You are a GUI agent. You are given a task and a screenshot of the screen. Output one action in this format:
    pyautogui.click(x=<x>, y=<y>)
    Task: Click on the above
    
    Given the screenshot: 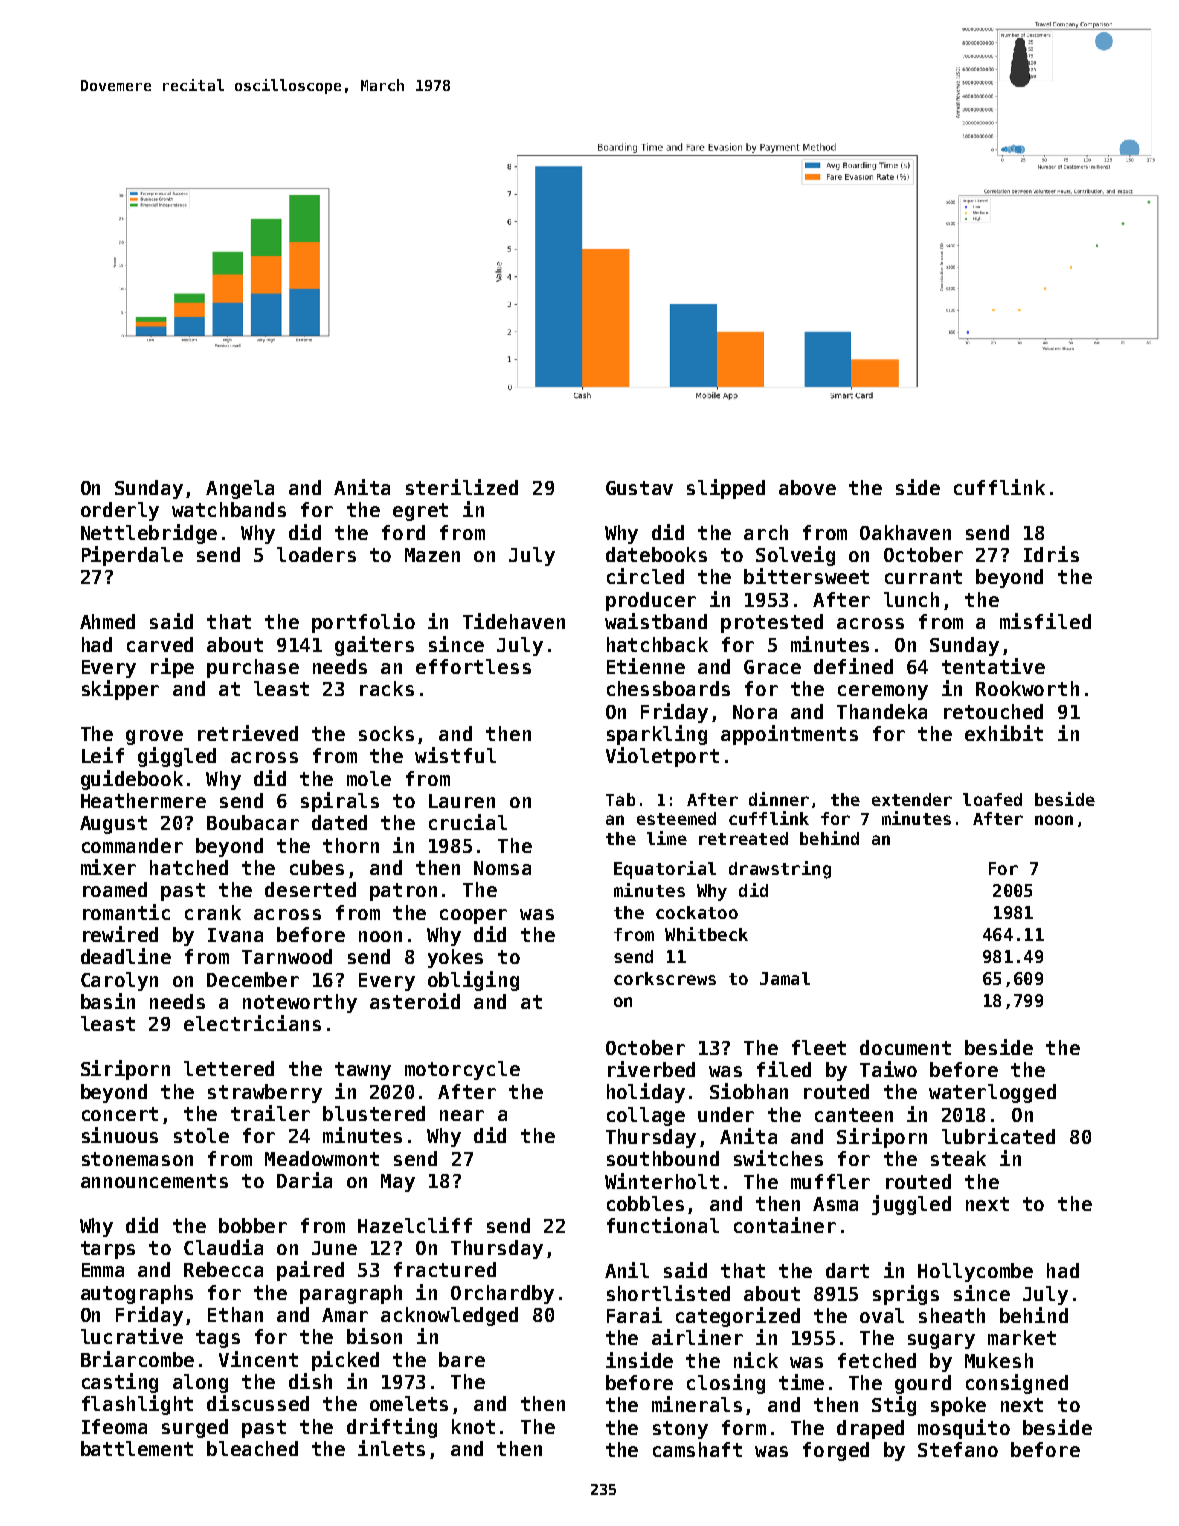 What is the action you would take?
    pyautogui.click(x=807, y=487)
